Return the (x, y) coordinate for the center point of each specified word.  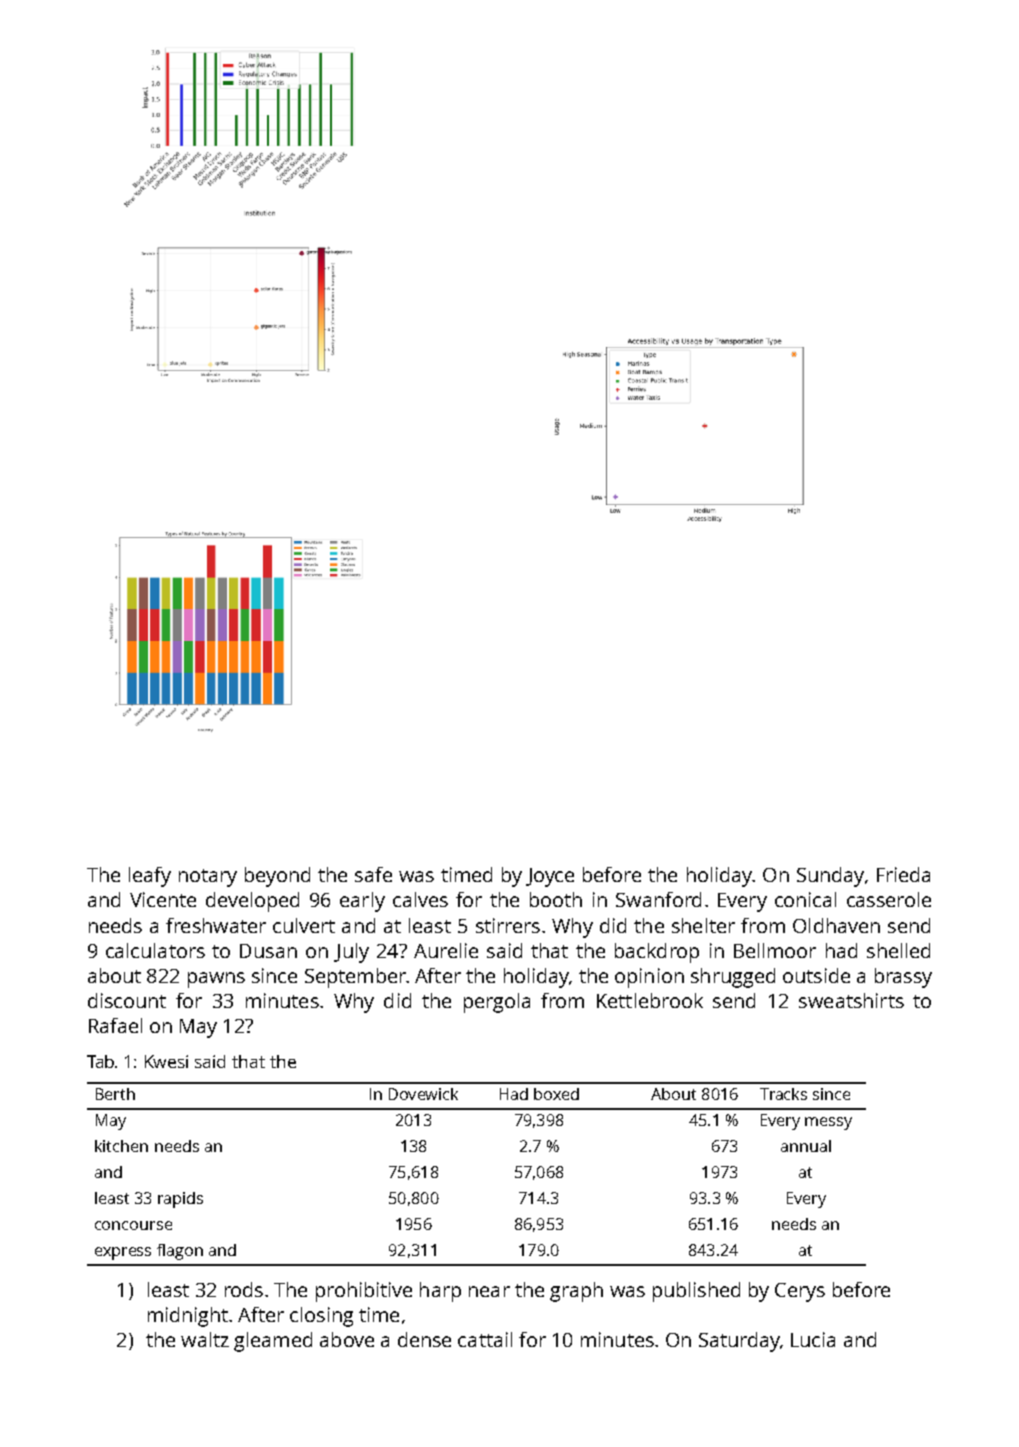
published (696, 1292)
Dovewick (423, 1094)
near (489, 1291)
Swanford (658, 899)
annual (806, 1146)
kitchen (121, 1146)
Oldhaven (836, 925)
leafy (150, 877)
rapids (180, 1200)
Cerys (800, 1292)
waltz (205, 1339)
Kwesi (166, 1061)
